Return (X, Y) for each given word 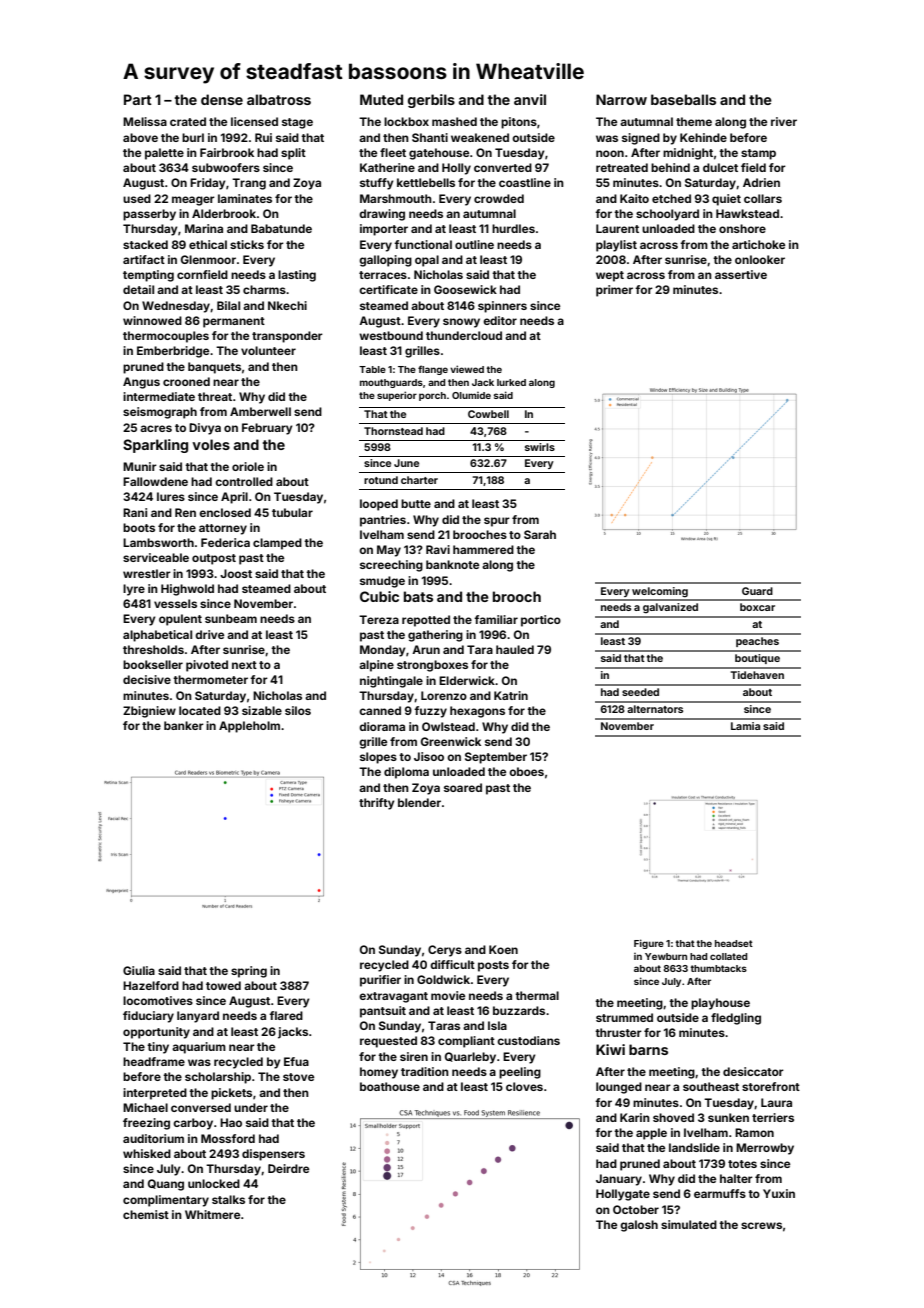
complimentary (166, 1201)
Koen (503, 949)
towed (223, 985)
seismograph (160, 413)
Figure (649, 944)
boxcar (757, 607)
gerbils (431, 101)
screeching (391, 566)
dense (222, 99)
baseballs (683, 99)
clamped (277, 544)
